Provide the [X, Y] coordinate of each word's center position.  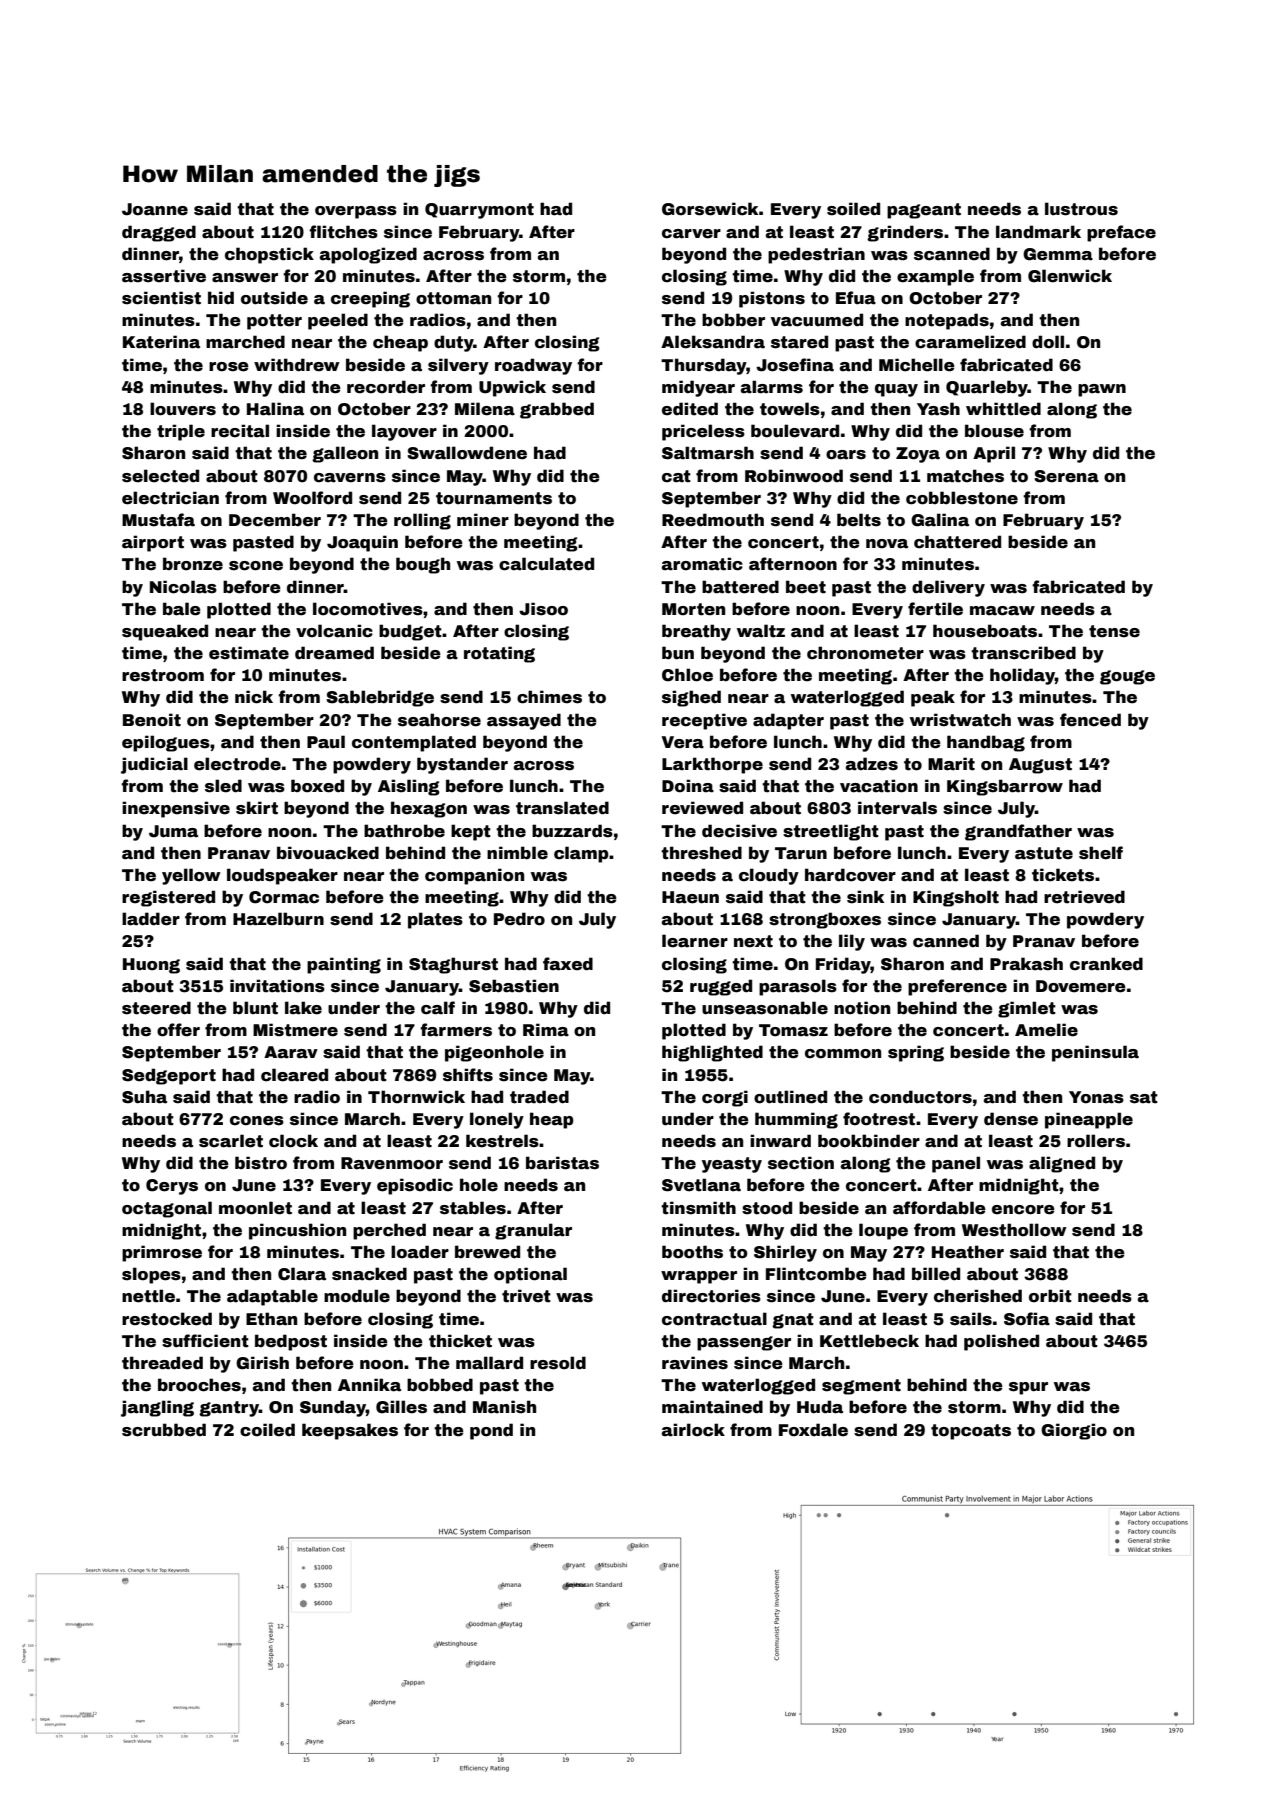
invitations [277, 986]
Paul [326, 742]
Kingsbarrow [1005, 787]
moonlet [255, 1208]
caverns [350, 478]
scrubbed [164, 1430]
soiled [853, 209]
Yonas [1096, 1097]
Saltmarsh [708, 453]
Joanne [155, 209]
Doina [688, 786]
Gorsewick [710, 209]
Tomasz [793, 1030]
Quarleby [987, 388]
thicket [460, 1341]
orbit [1050, 1296]
